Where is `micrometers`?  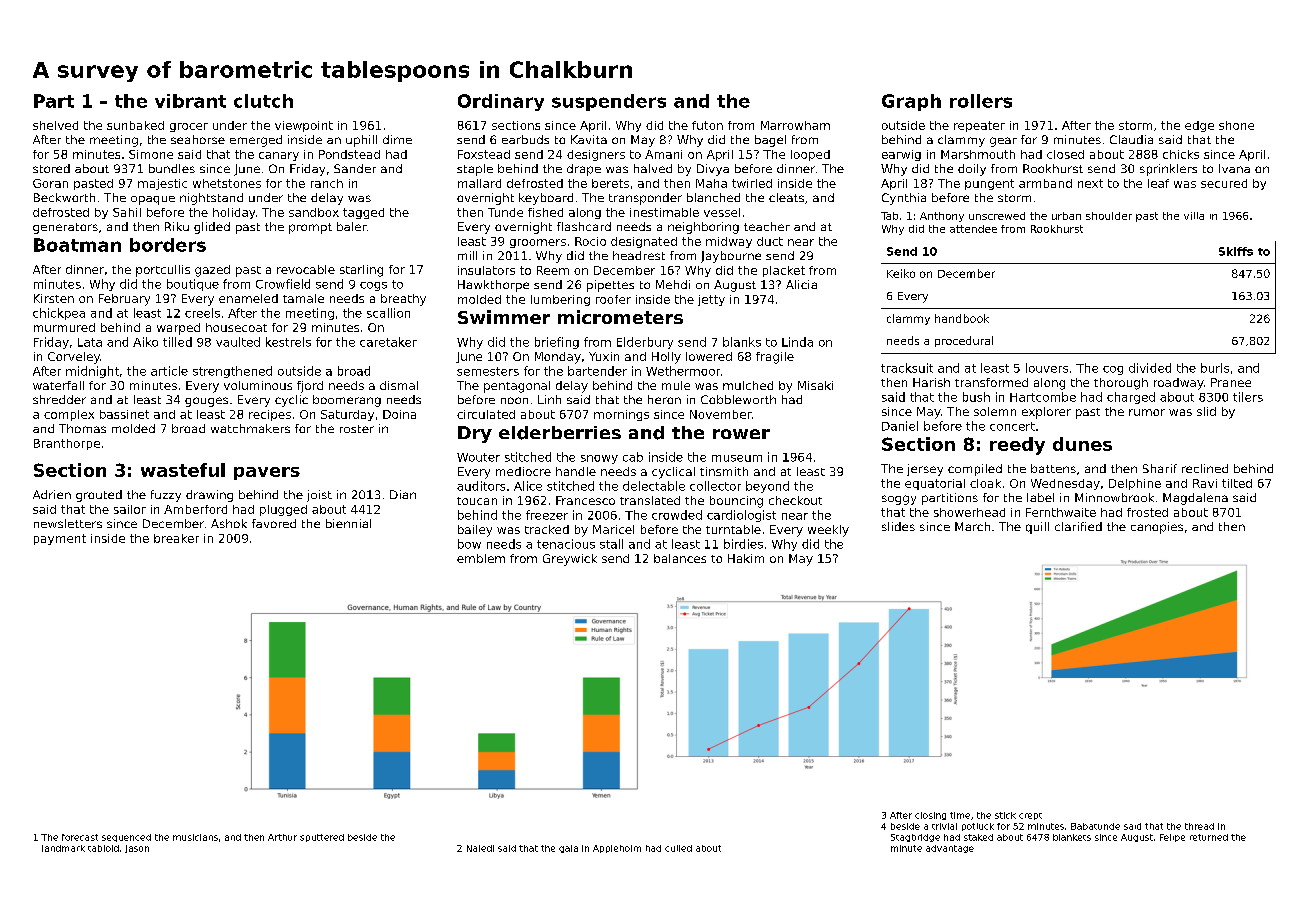 micrometers is located at coordinates (620, 317).
